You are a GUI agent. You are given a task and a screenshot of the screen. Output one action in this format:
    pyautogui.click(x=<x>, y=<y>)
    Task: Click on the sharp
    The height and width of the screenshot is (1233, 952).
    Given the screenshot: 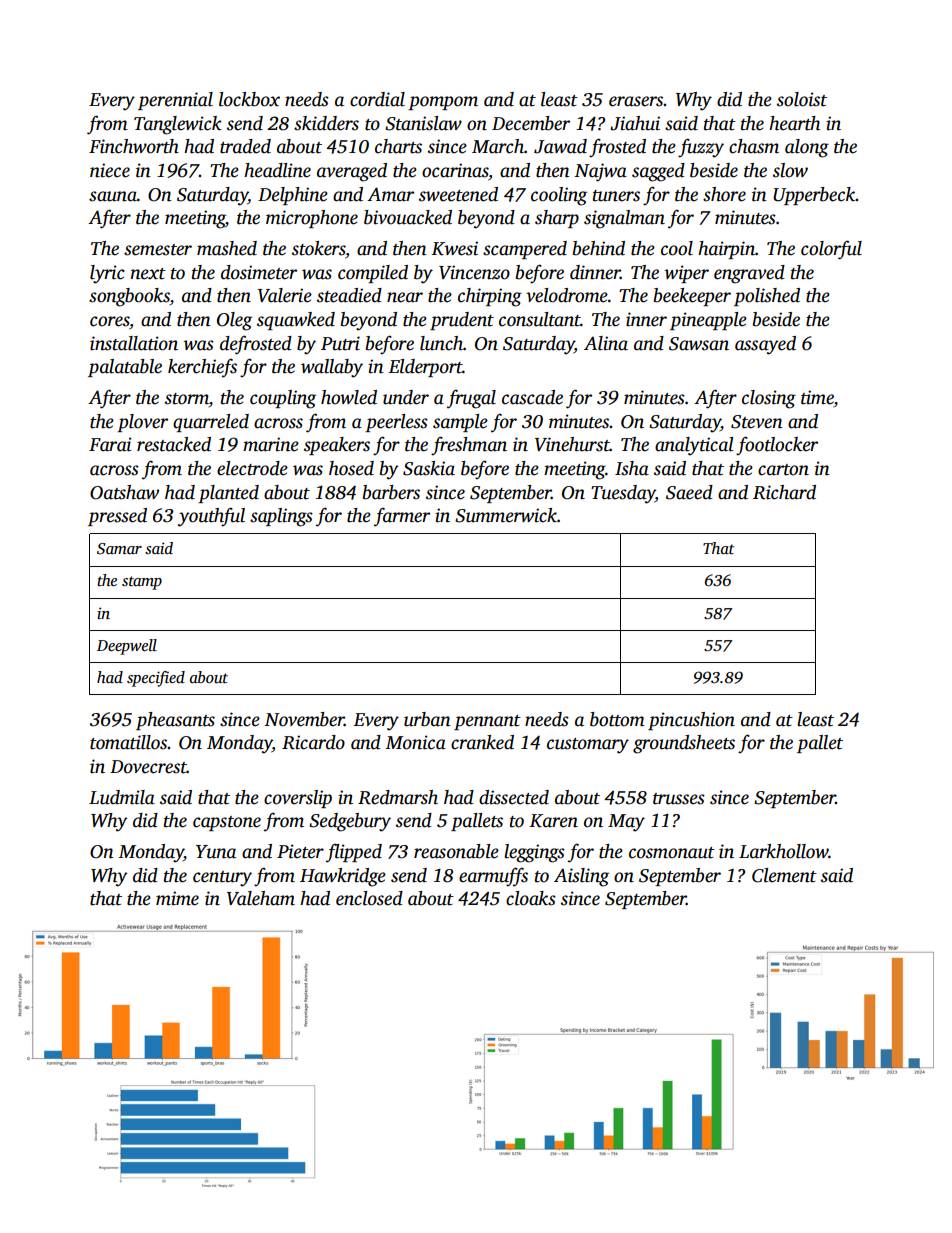 What is the action you would take?
    pyautogui.click(x=557, y=219)
